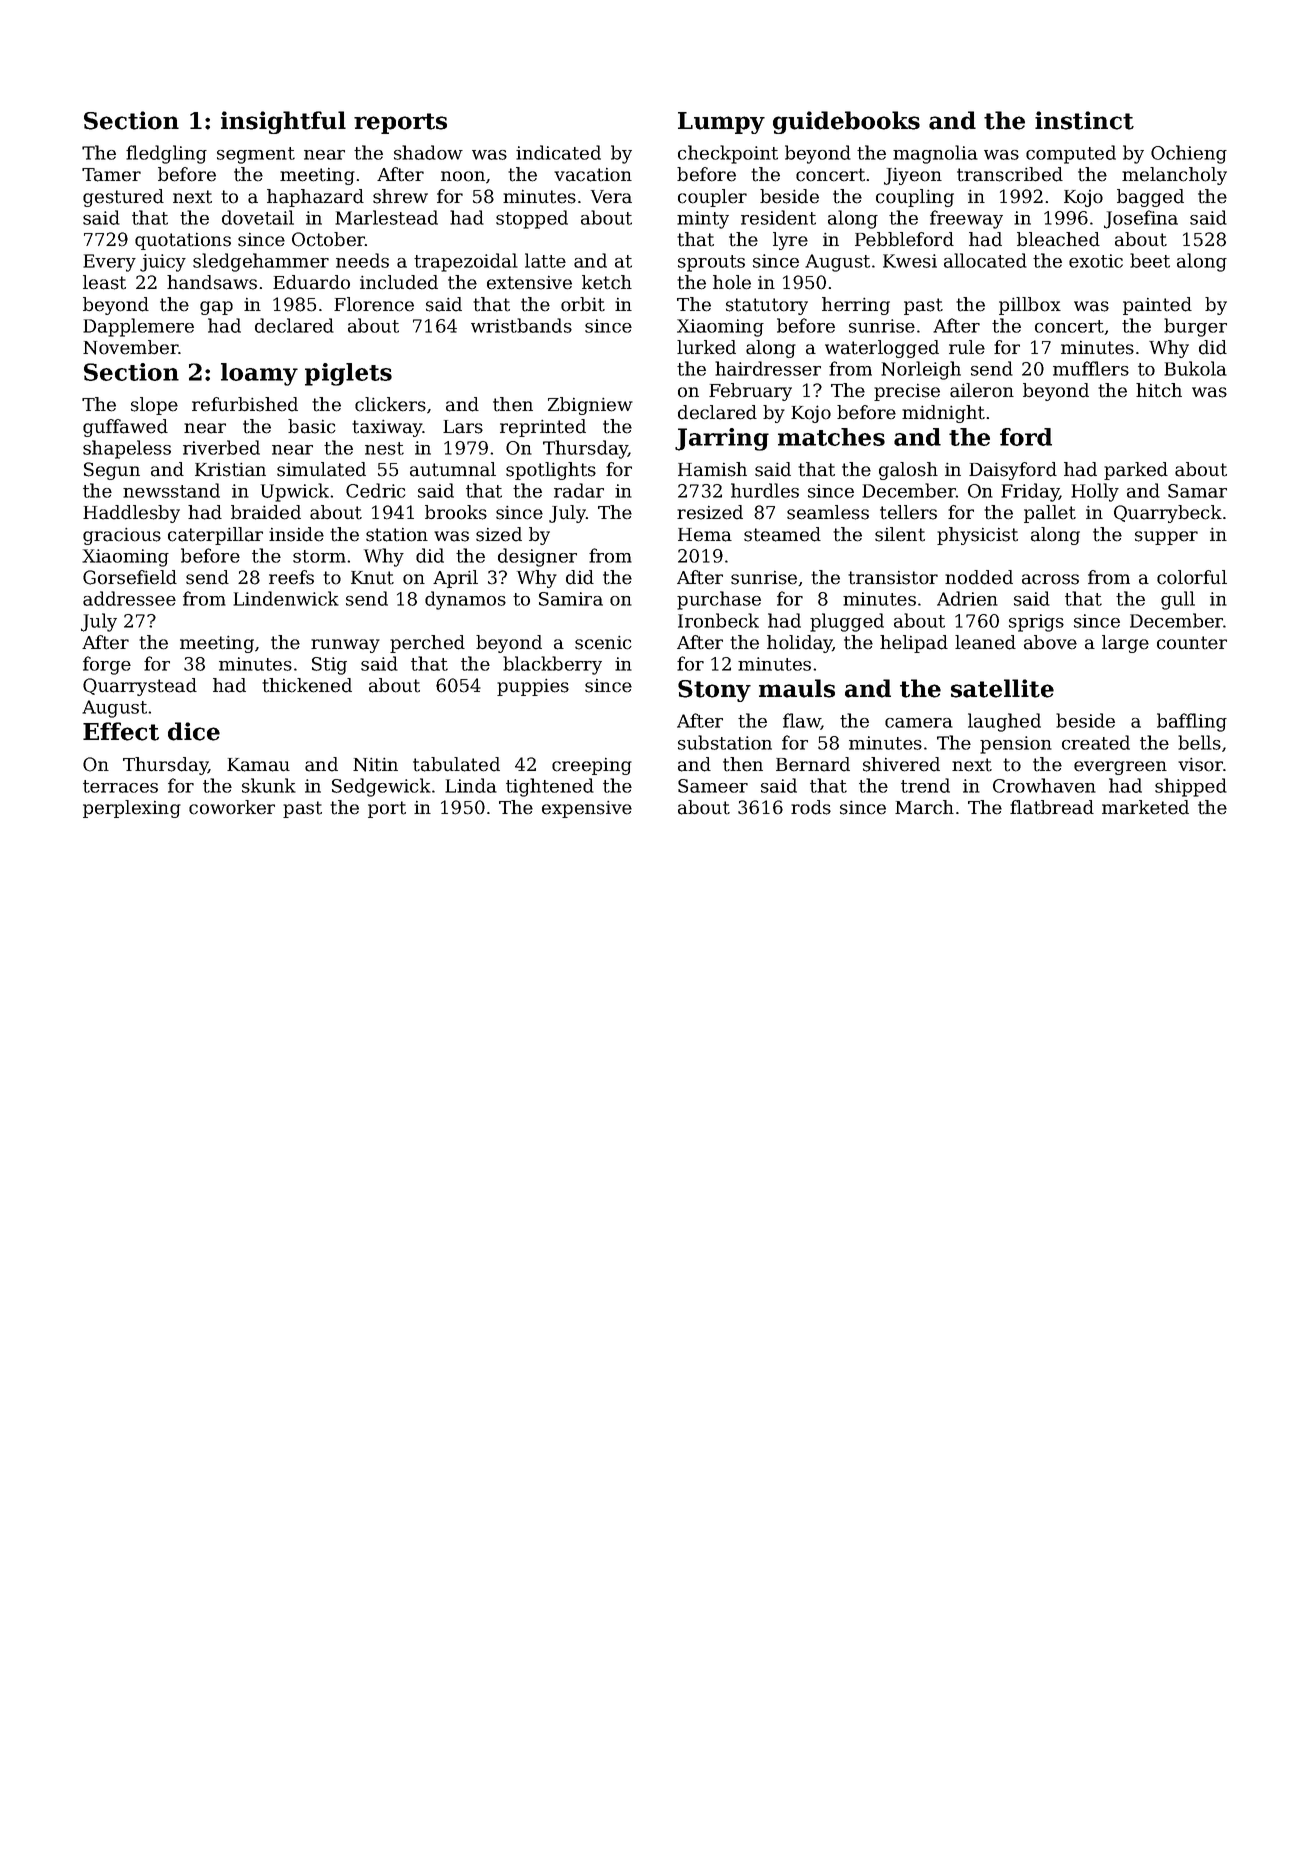 This image has width=1310, height=1853. Describe the element at coordinates (533, 687) in the image. I see `puppies` at that location.
